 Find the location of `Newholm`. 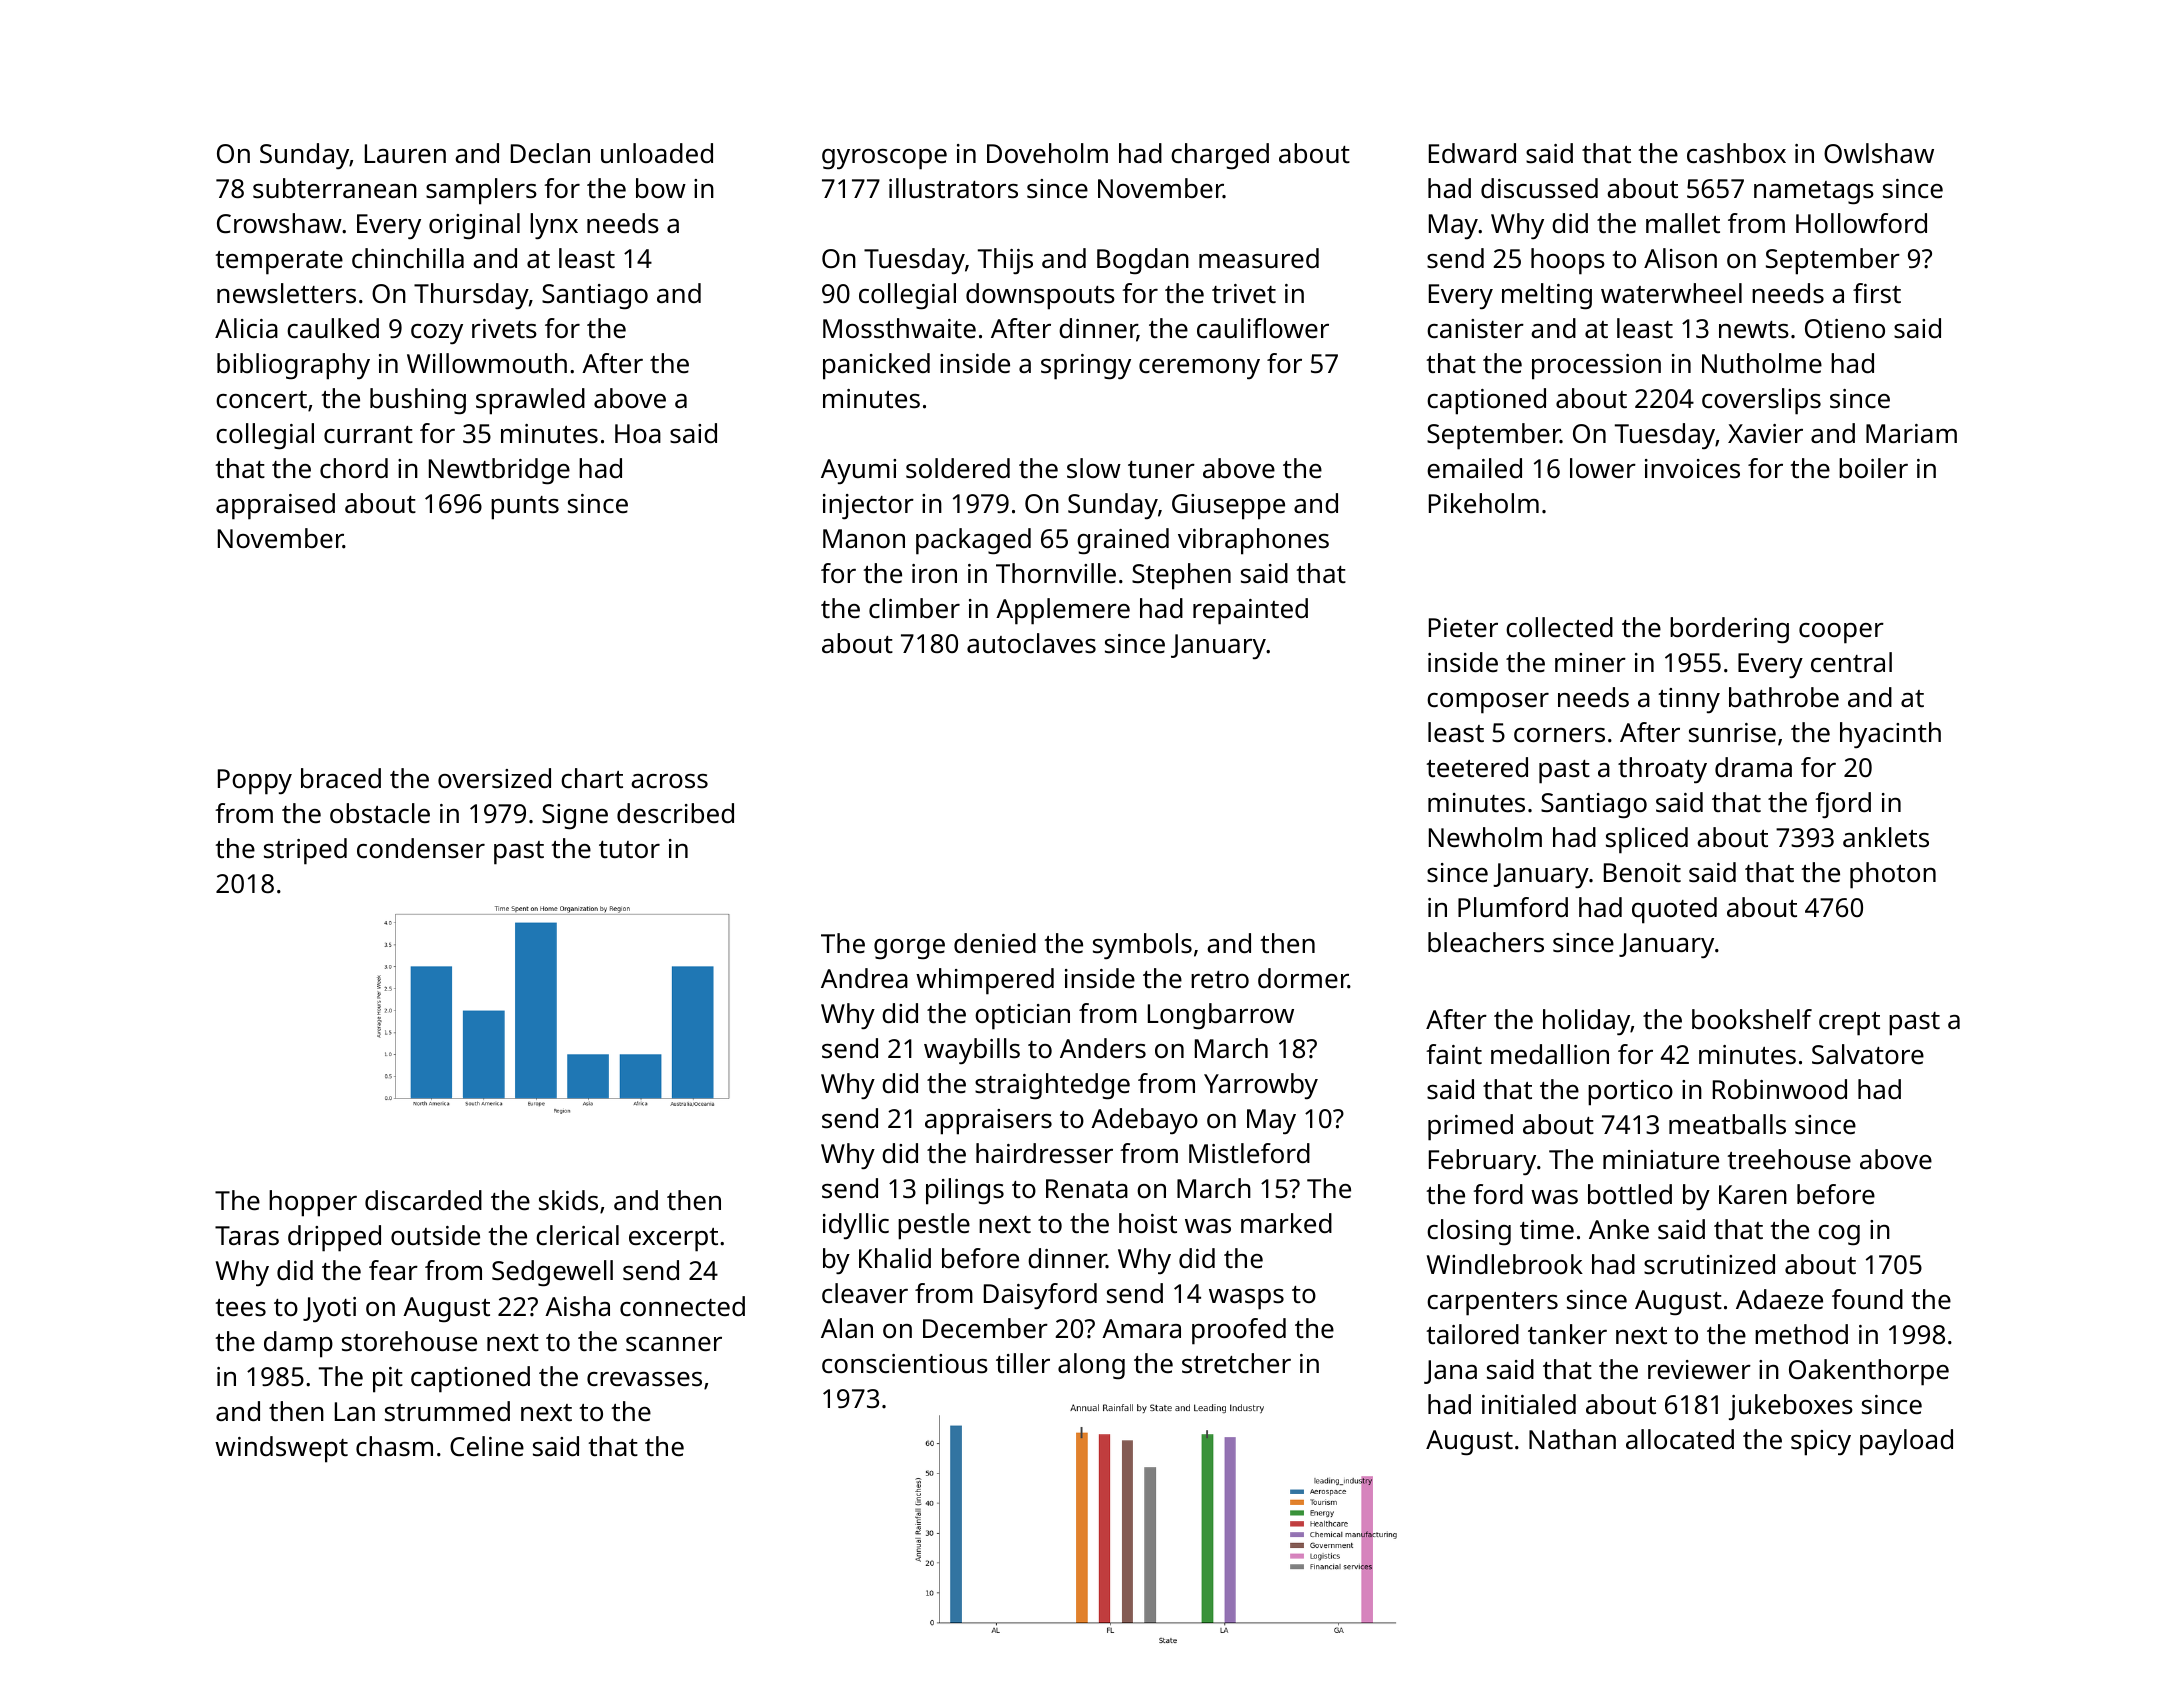

Newholm is located at coordinates (1485, 837).
